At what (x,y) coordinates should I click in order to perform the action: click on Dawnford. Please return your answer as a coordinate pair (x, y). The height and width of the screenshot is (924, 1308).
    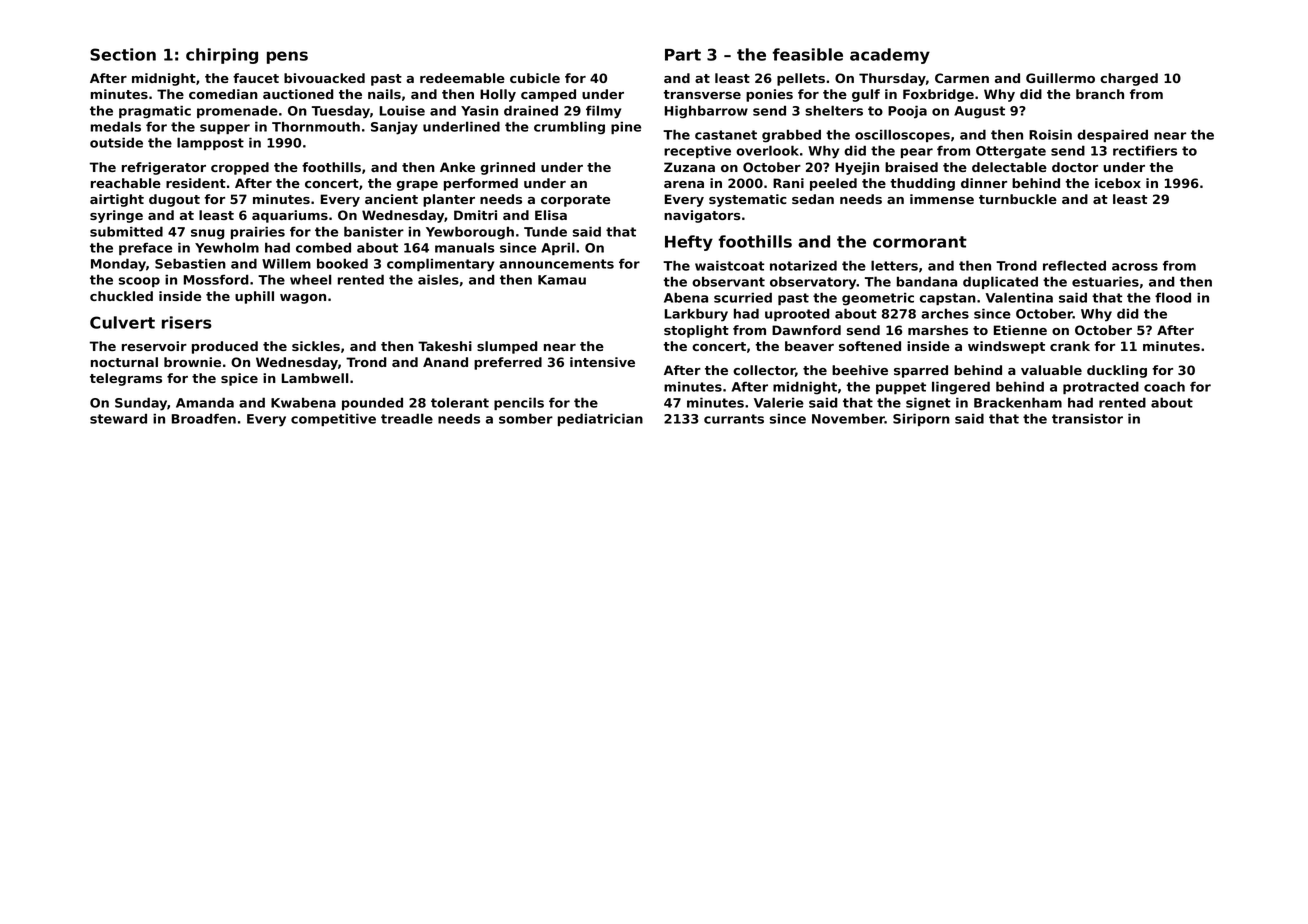
    Looking at the image, I should click on (806, 330).
